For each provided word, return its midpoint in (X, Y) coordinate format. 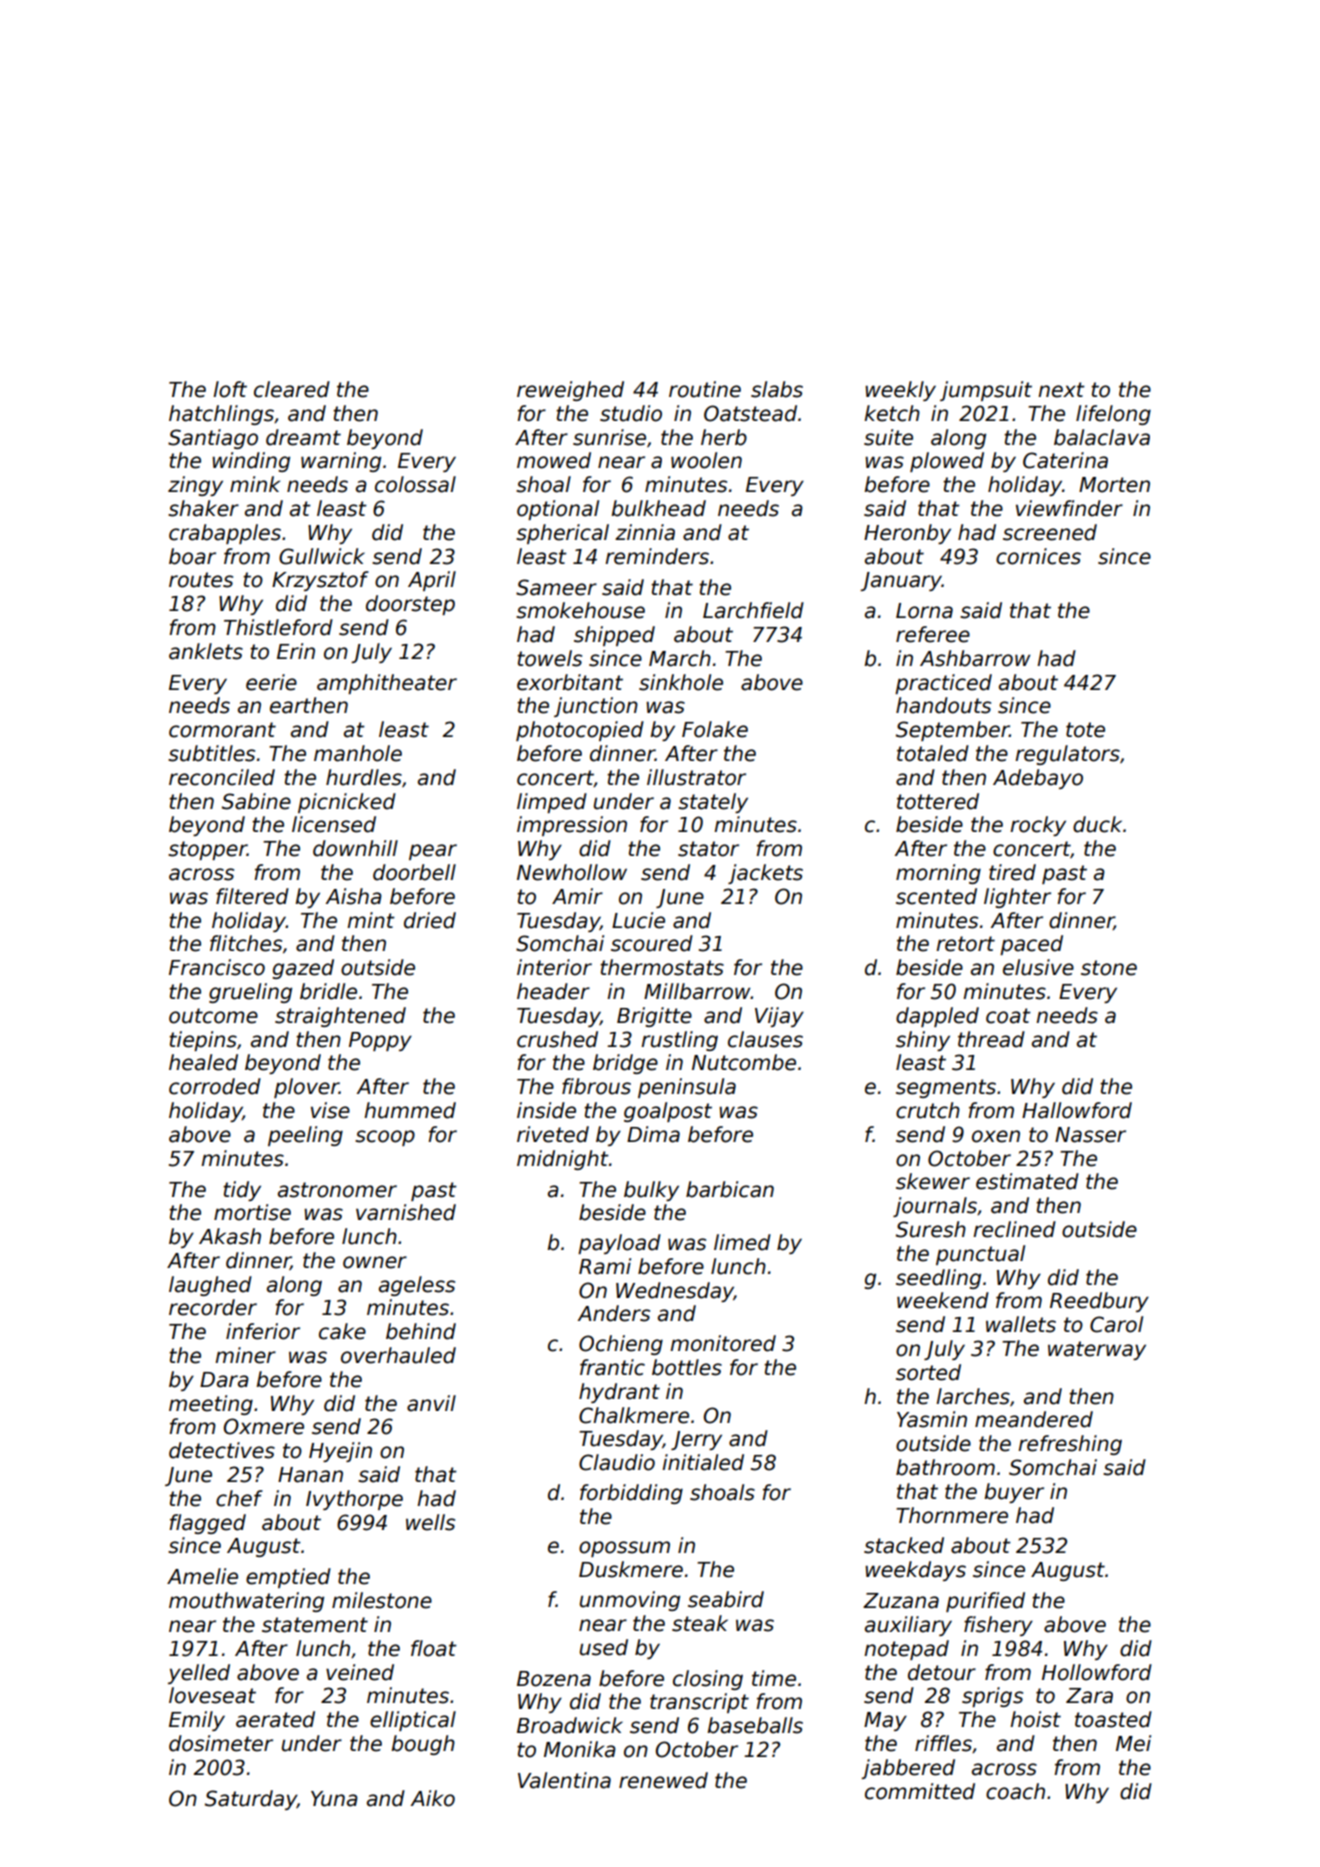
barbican (730, 1189)
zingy (195, 486)
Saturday (251, 1800)
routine (705, 389)
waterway (1097, 1350)
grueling (250, 993)
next (1061, 390)
